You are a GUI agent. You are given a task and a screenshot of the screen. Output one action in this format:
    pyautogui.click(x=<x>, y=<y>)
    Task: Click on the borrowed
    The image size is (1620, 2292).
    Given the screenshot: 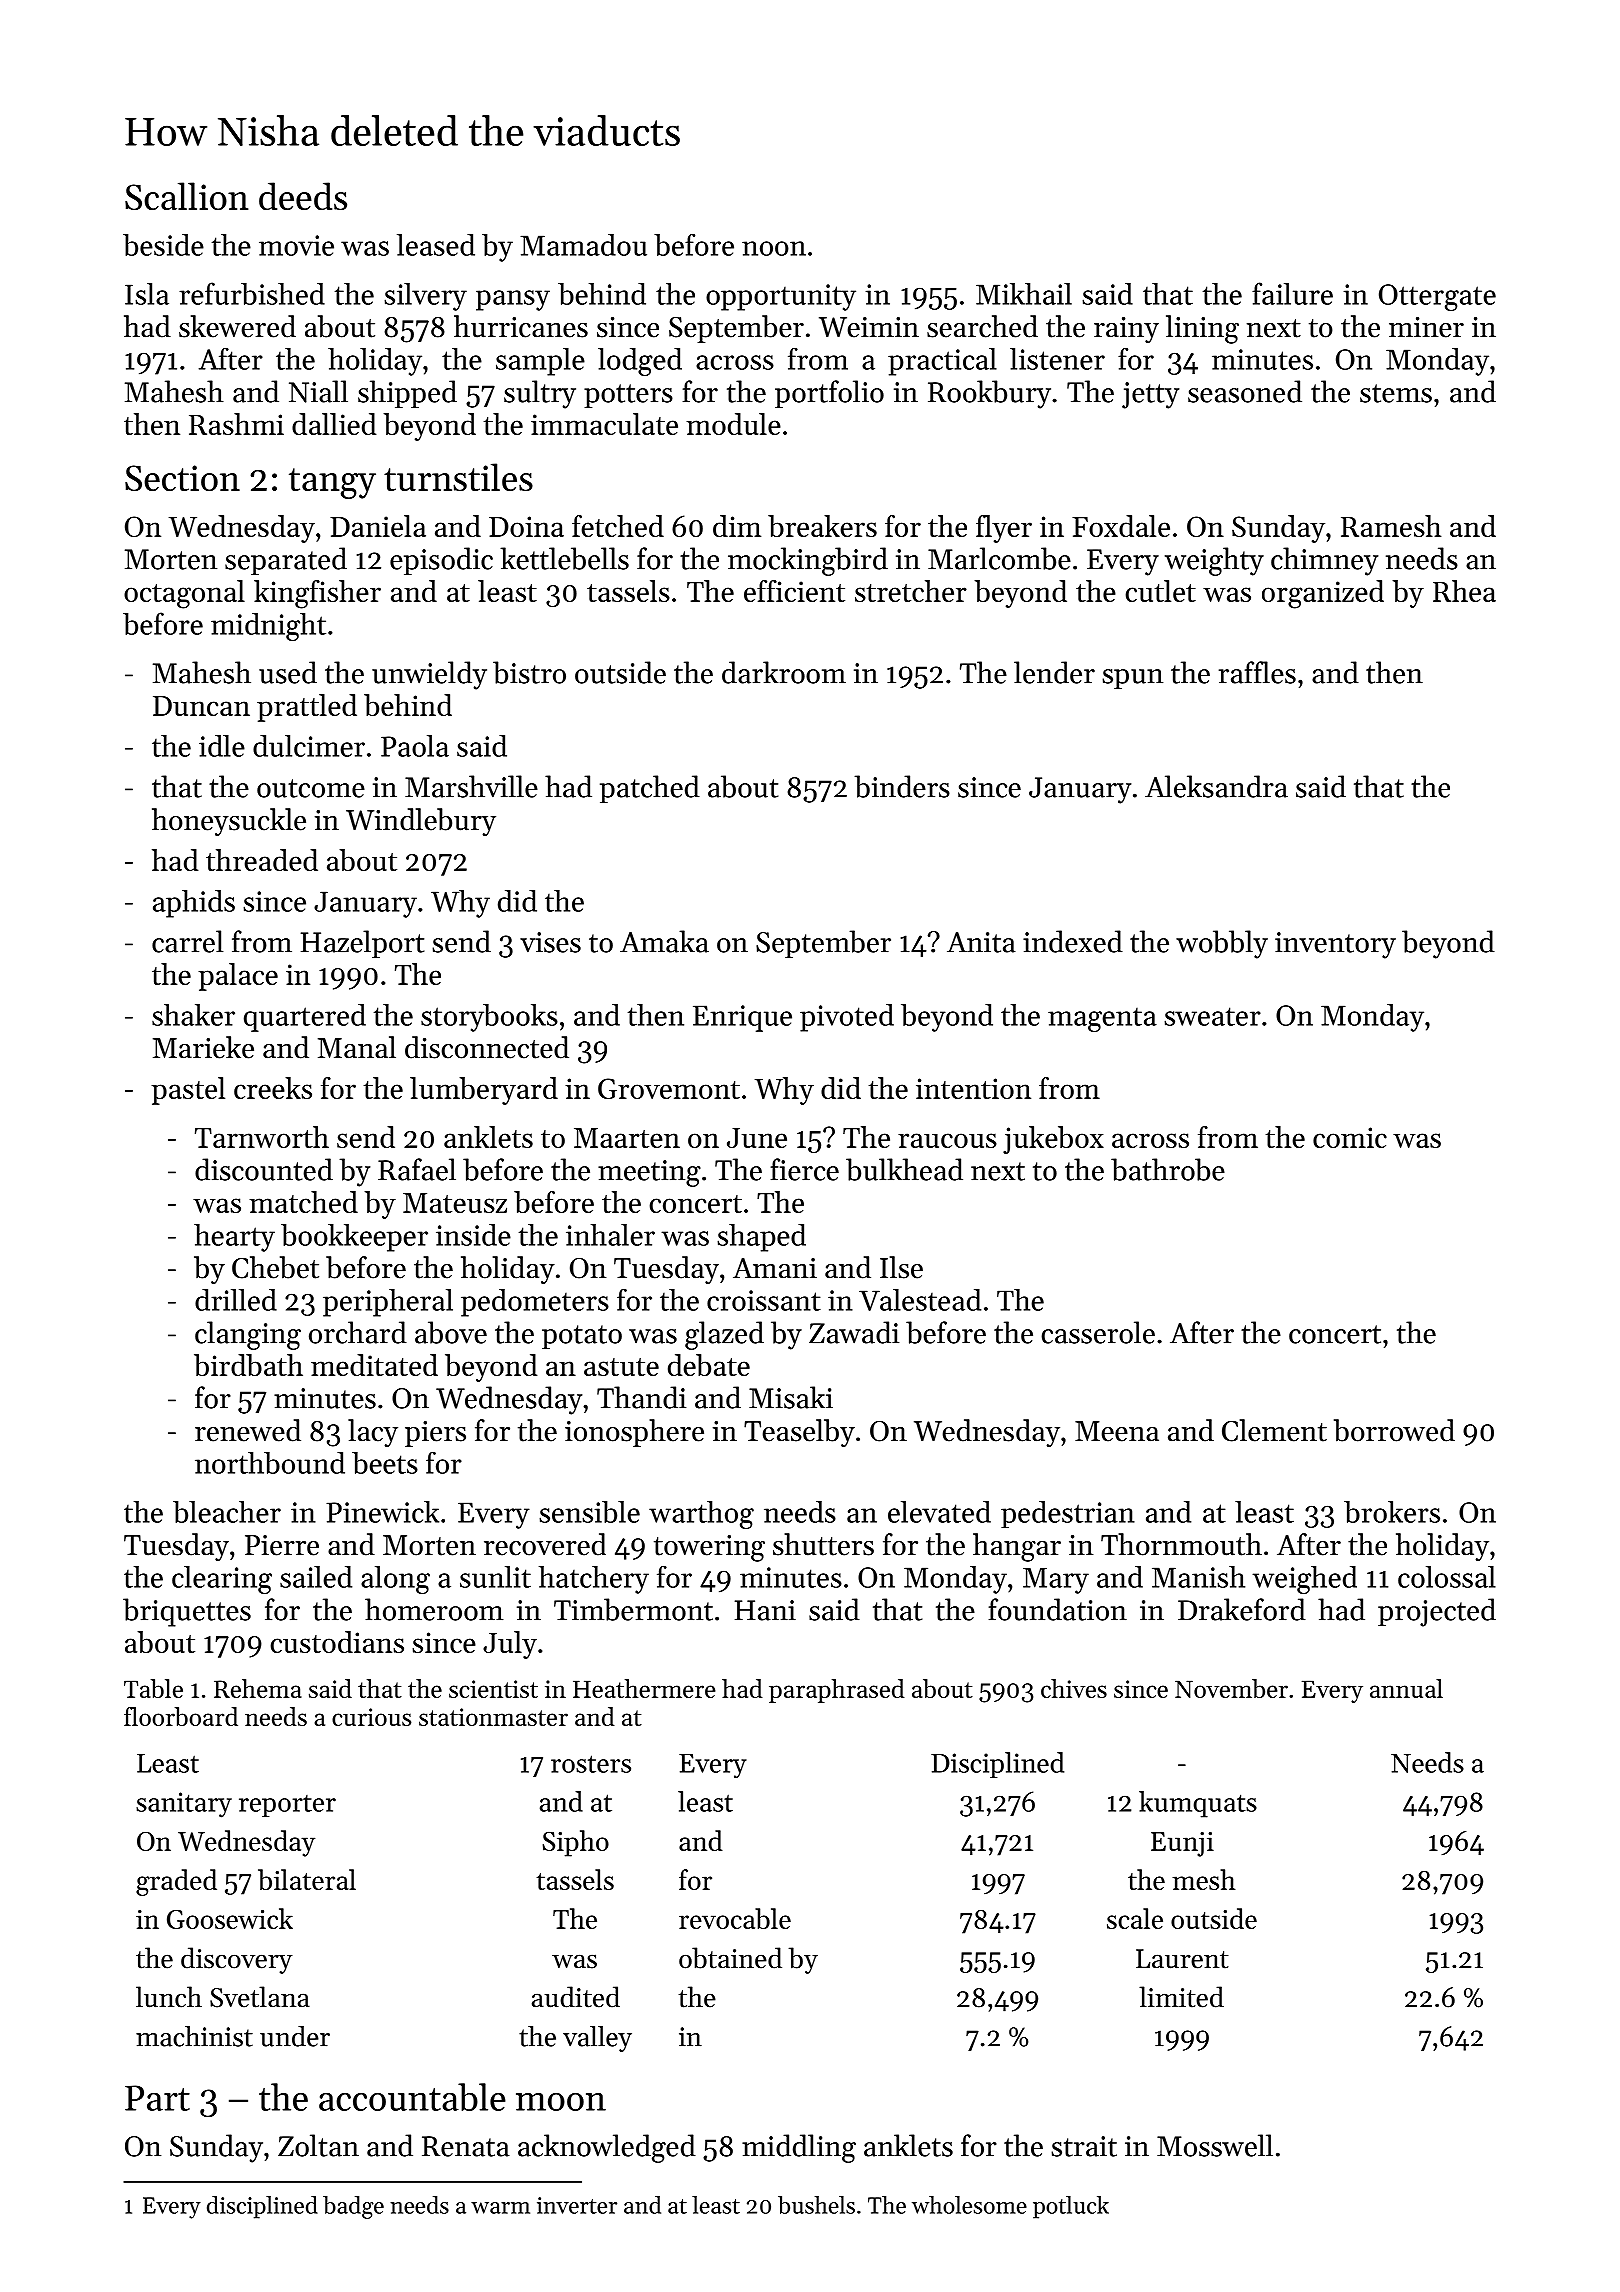 What is the action you would take?
    pyautogui.click(x=1394, y=1430)
